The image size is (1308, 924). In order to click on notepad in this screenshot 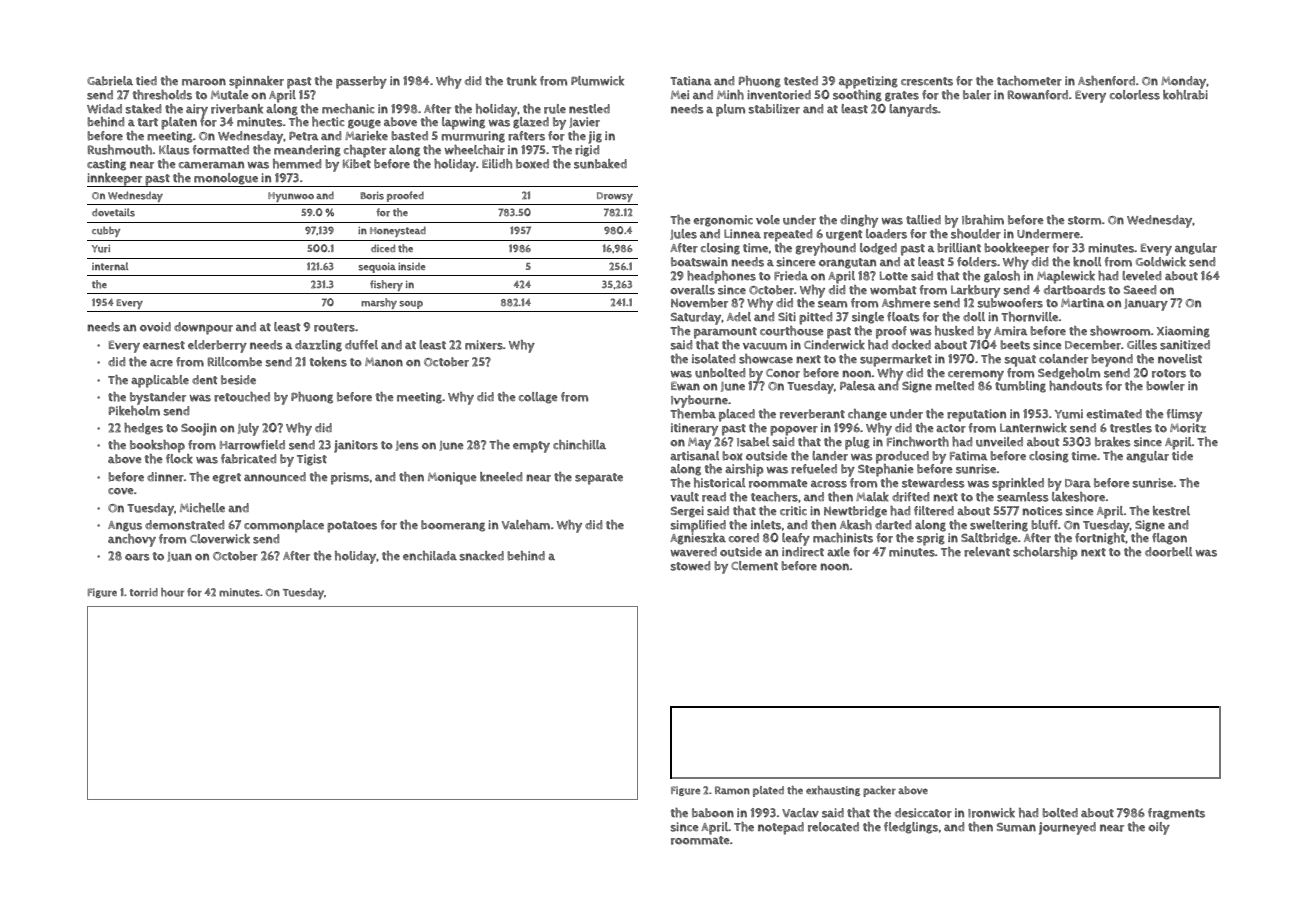, I will do `click(781, 828)`.
